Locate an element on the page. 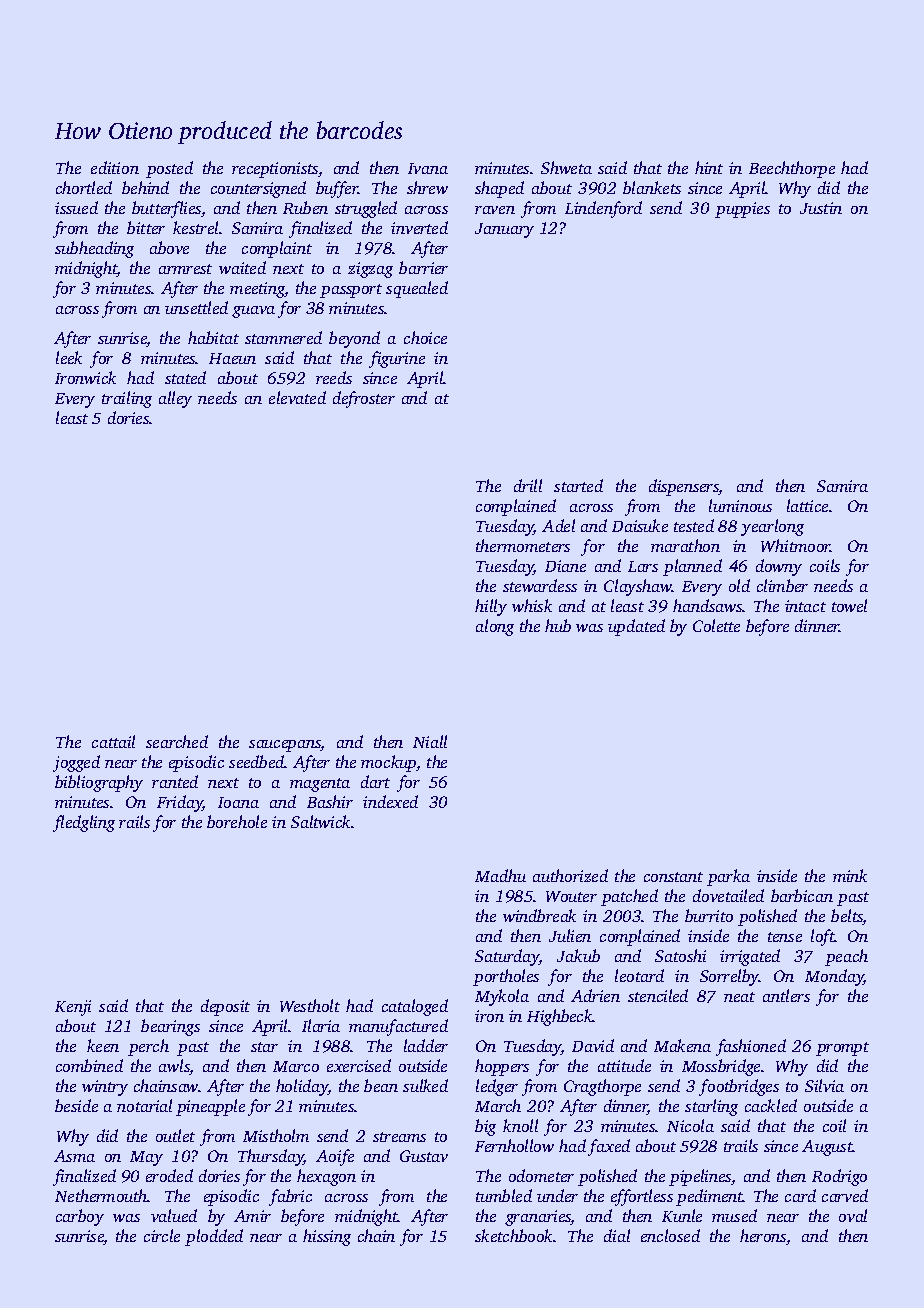 The height and width of the page is (1308, 924). above is located at coordinates (169, 247).
